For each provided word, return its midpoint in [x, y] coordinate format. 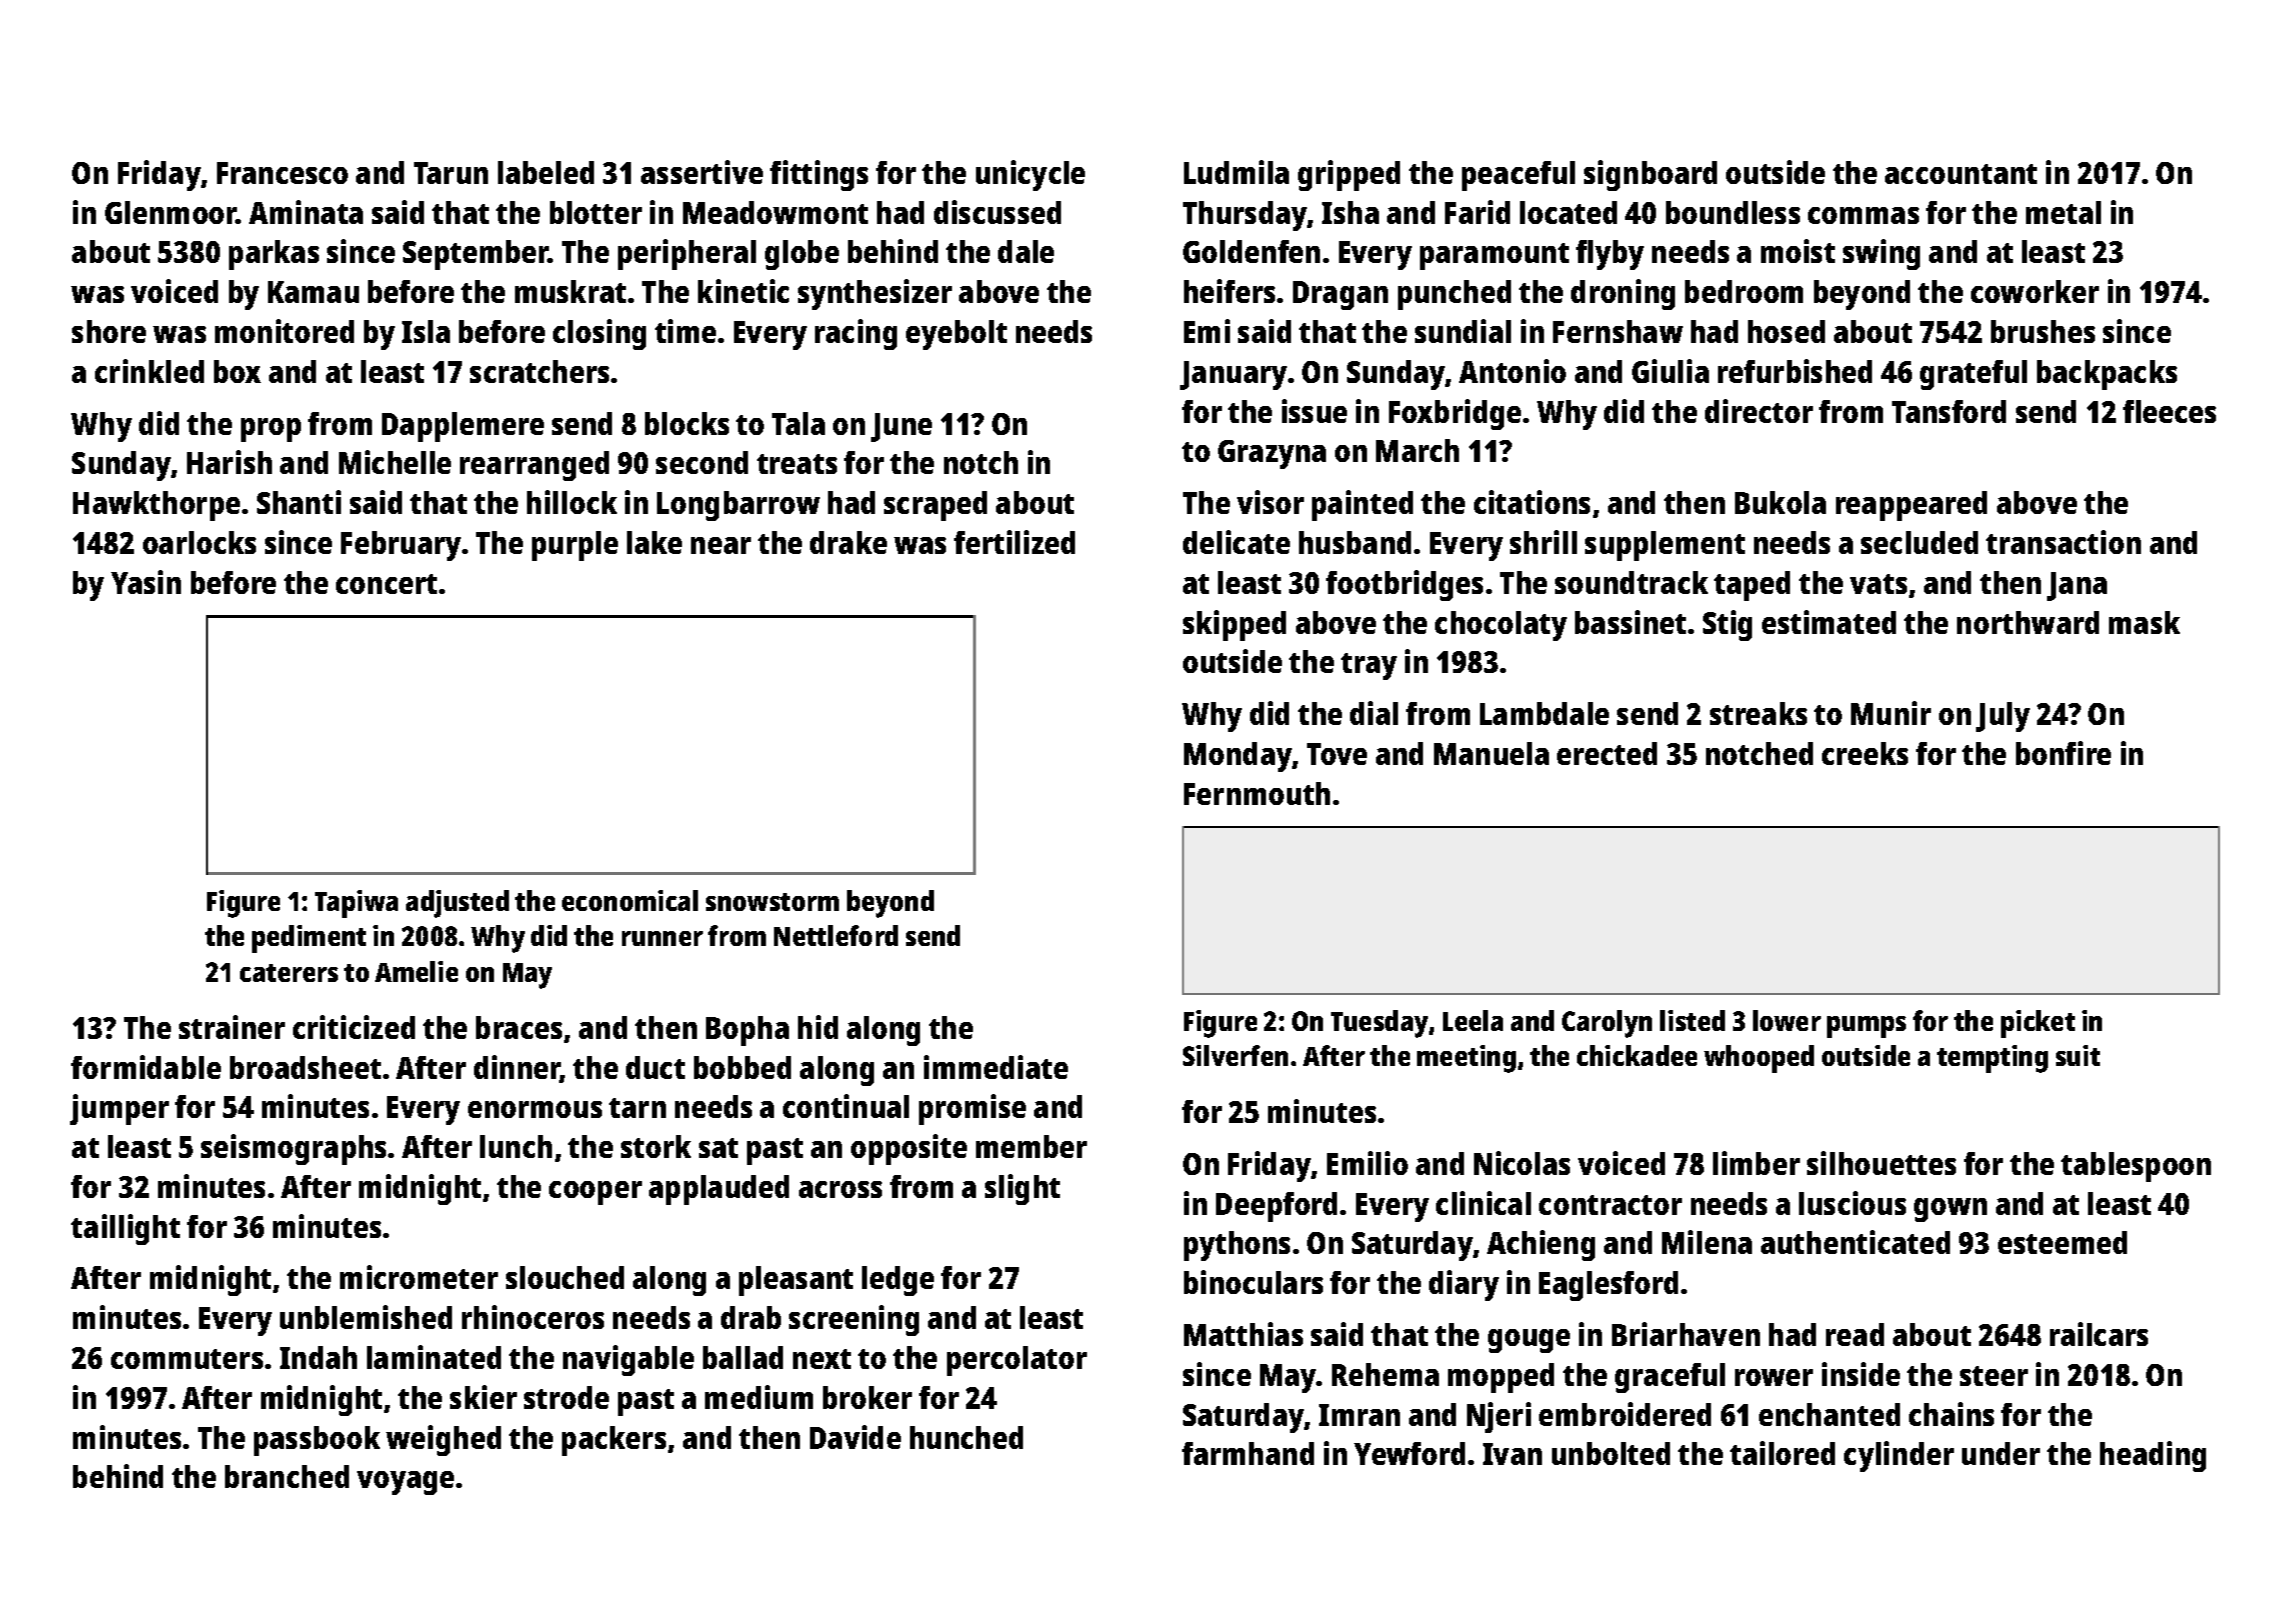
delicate [1236, 542]
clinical [1483, 1203]
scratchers [539, 371]
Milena [1707, 1242]
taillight [125, 1229]
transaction [2063, 542]
